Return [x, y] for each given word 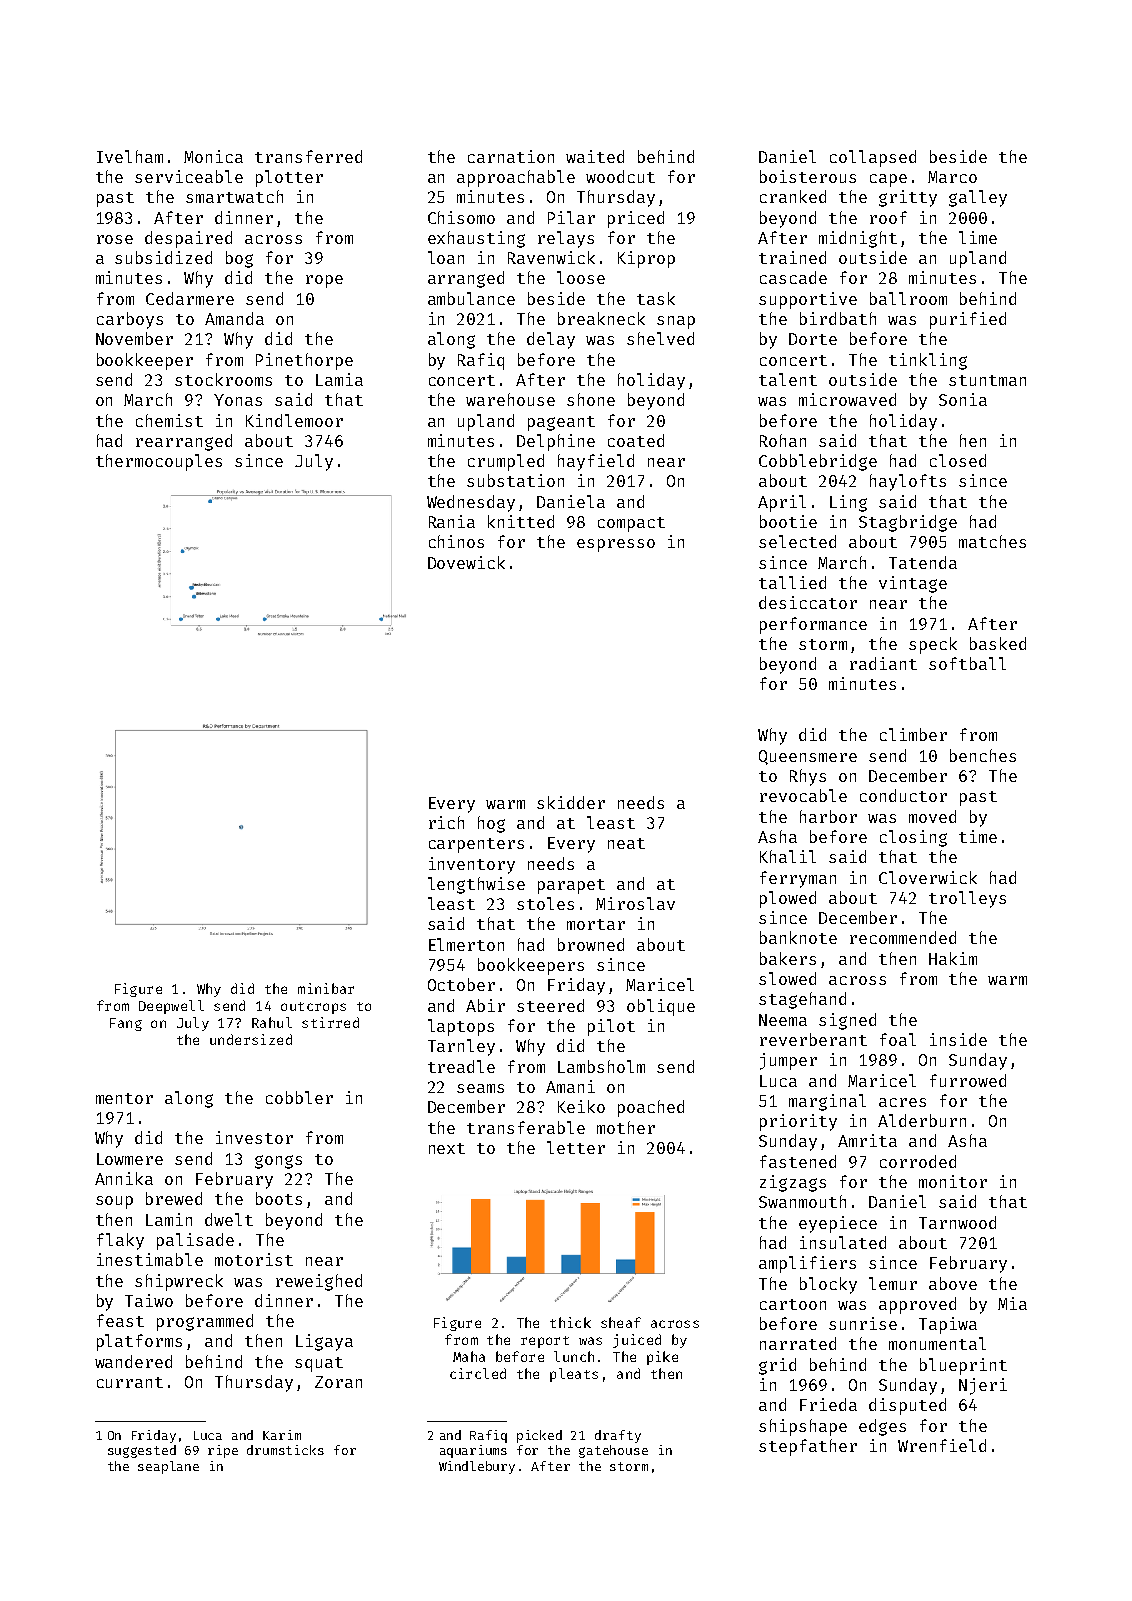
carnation [511, 156]
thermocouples [159, 462]
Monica [213, 156]
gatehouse [613, 1451]
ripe [223, 1451]
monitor [953, 1181]
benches [983, 755]
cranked [793, 196]
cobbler [299, 1097]
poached [651, 1108]
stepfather [808, 1447]
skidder [571, 802]
